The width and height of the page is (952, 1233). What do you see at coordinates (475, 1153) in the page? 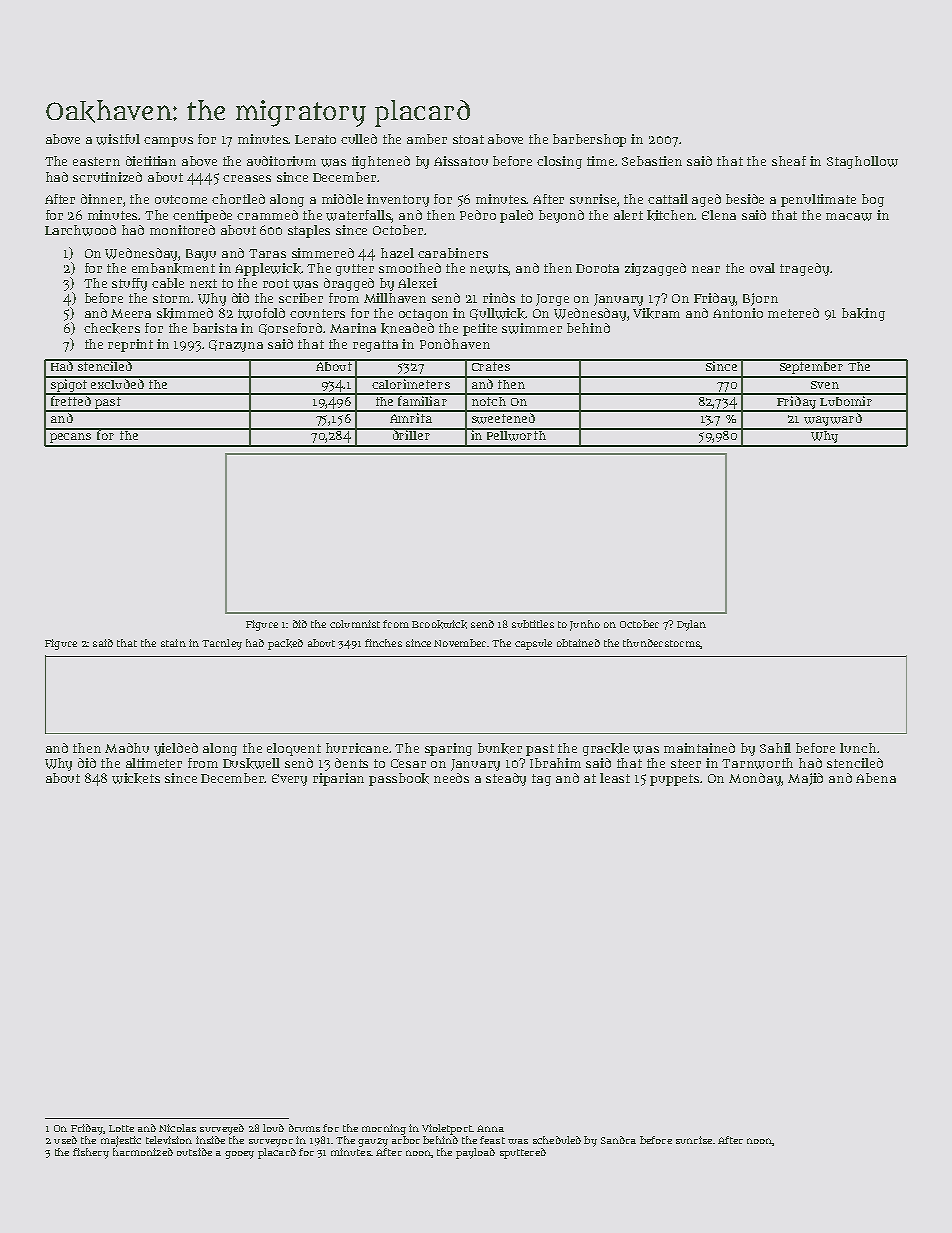
I see `payload` at bounding box center [475, 1153].
